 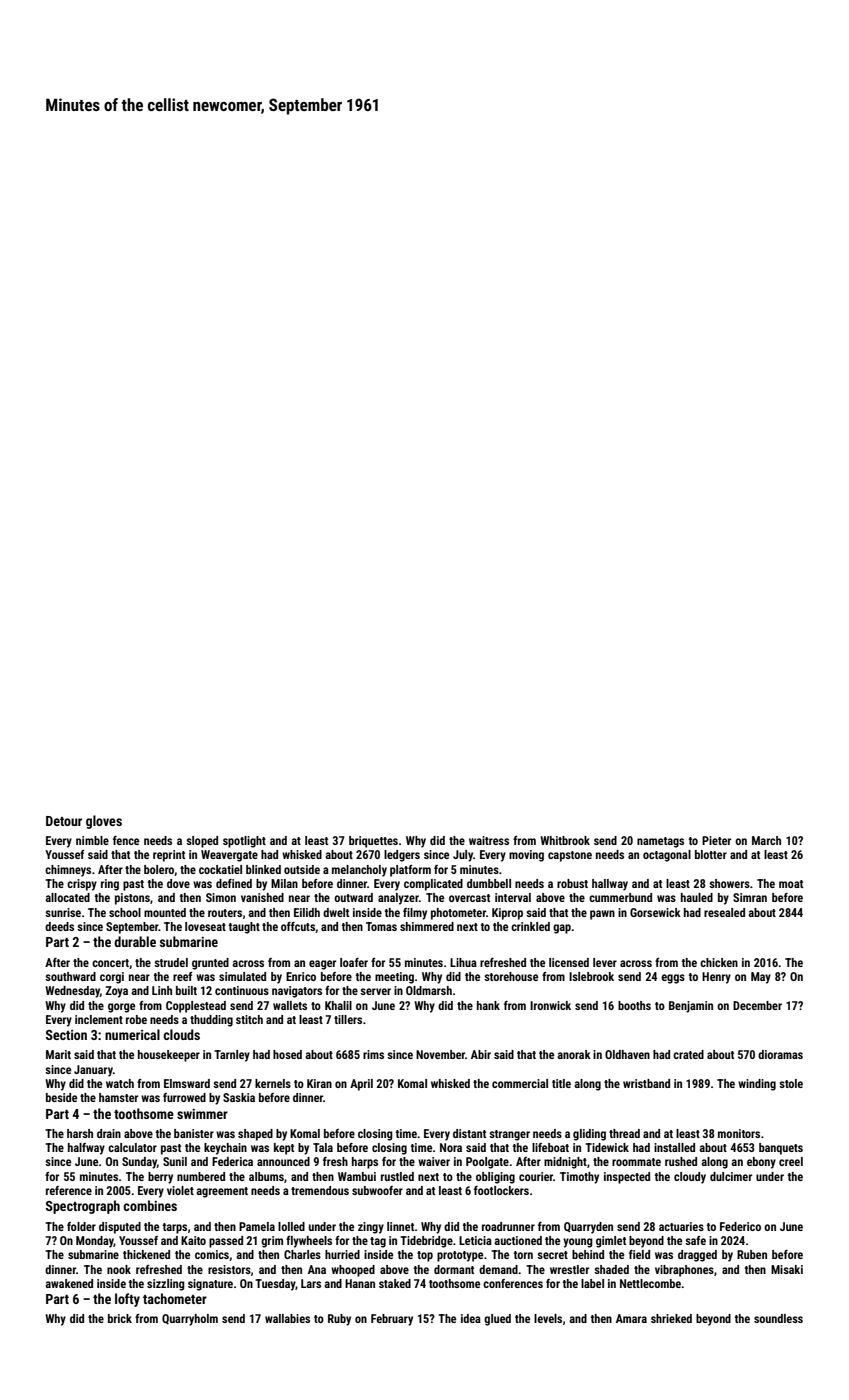 What do you see at coordinates (631, 1318) in the image?
I see `Amara` at bounding box center [631, 1318].
